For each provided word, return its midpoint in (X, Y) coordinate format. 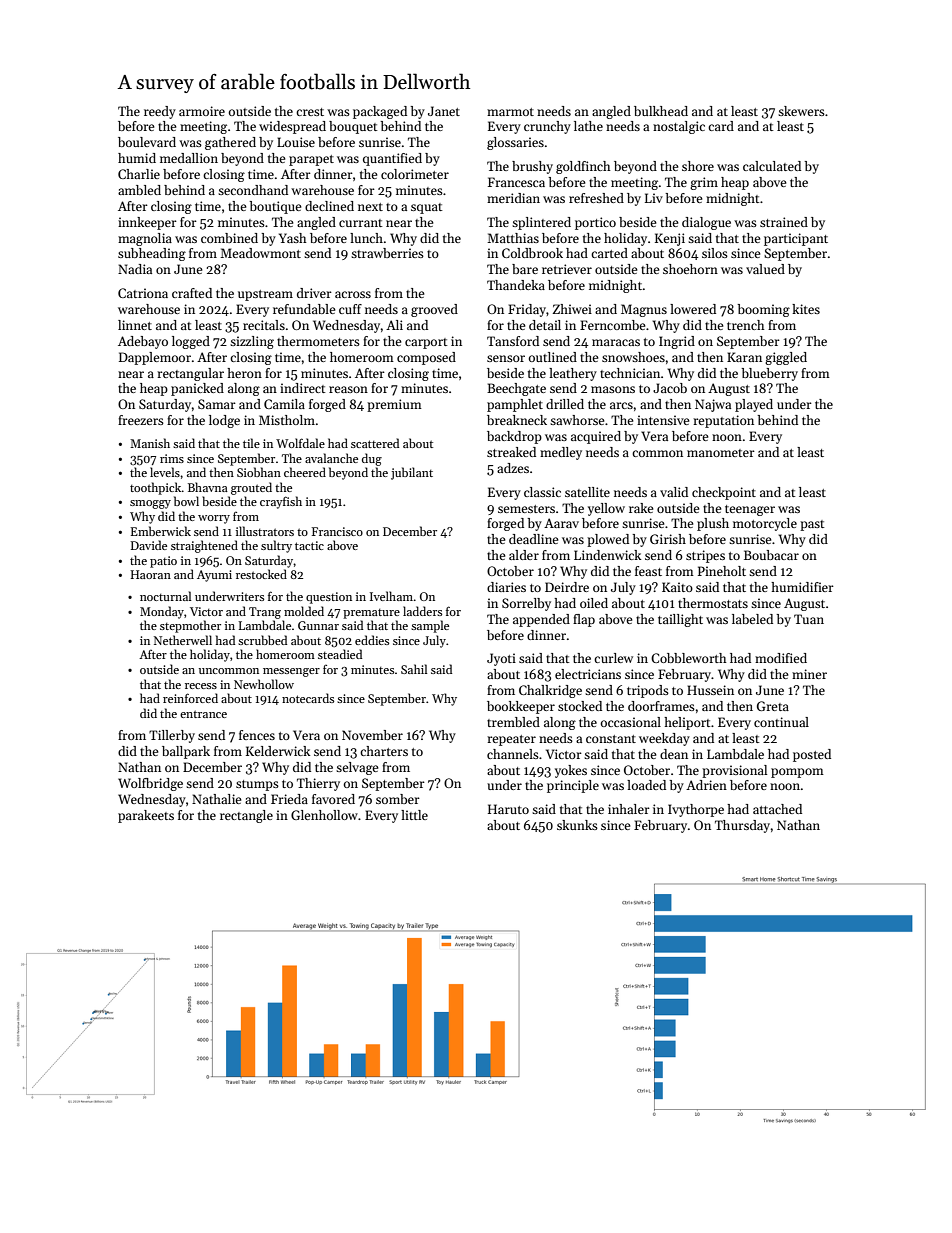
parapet (311, 160)
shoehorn (690, 269)
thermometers (318, 341)
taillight (680, 620)
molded (304, 611)
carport (426, 343)
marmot (510, 112)
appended (541, 620)
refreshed (596, 198)
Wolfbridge (150, 784)
